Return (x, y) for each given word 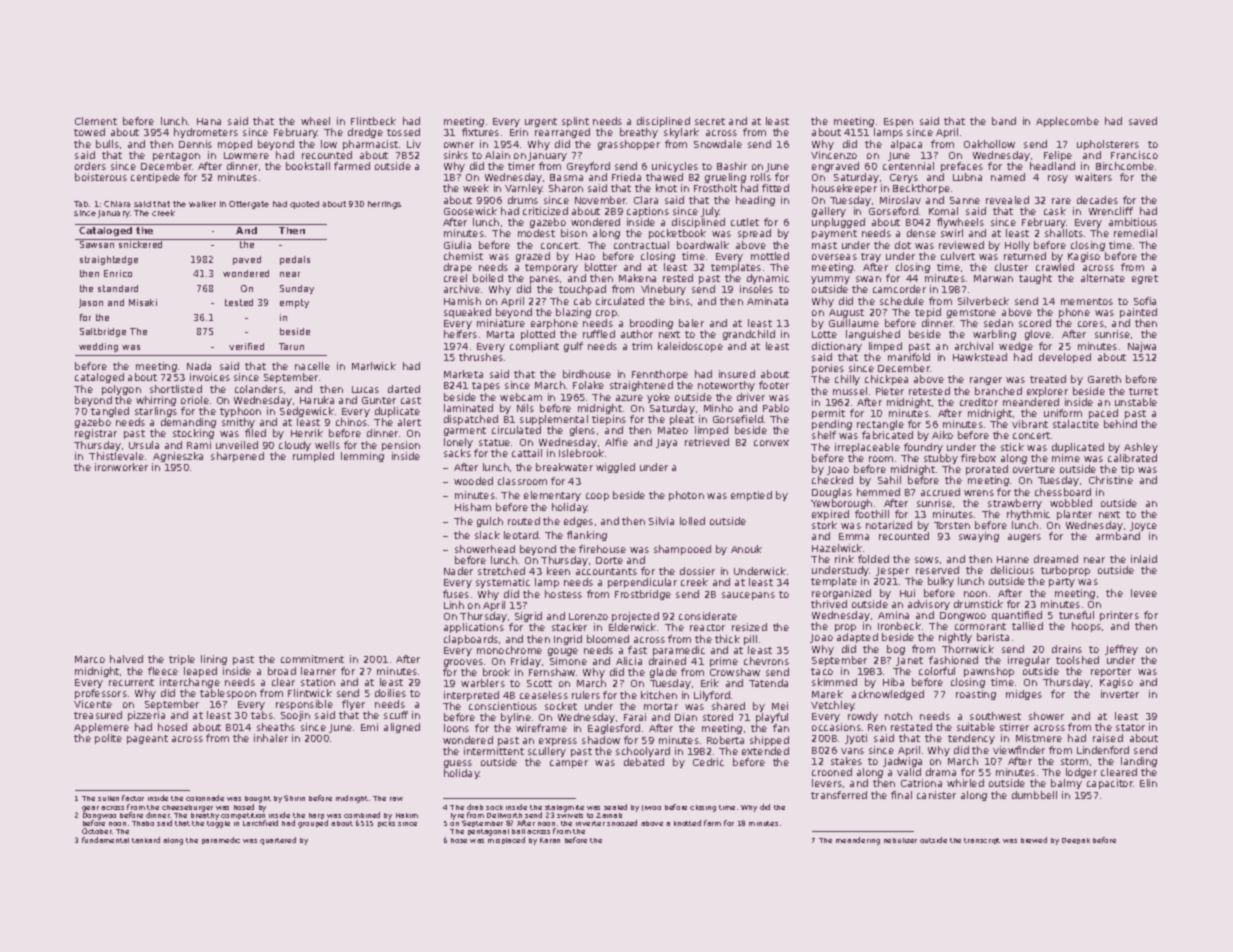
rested (678, 278)
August (846, 313)
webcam (521, 397)
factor (133, 798)
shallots (1064, 233)
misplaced (506, 840)
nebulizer (900, 840)
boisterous (101, 177)
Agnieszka (178, 457)
